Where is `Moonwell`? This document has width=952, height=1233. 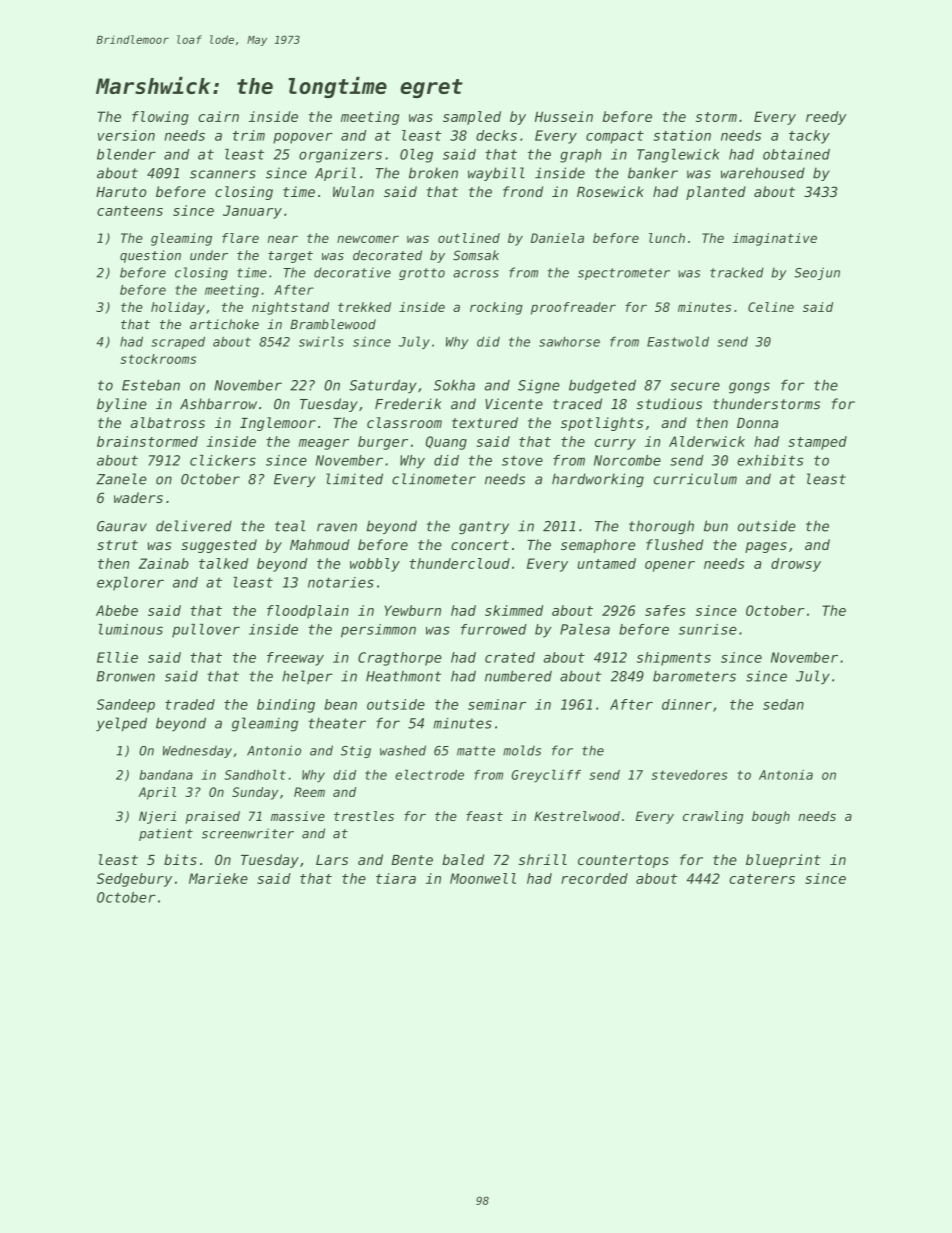
Moonwell is located at coordinates (483, 878).
